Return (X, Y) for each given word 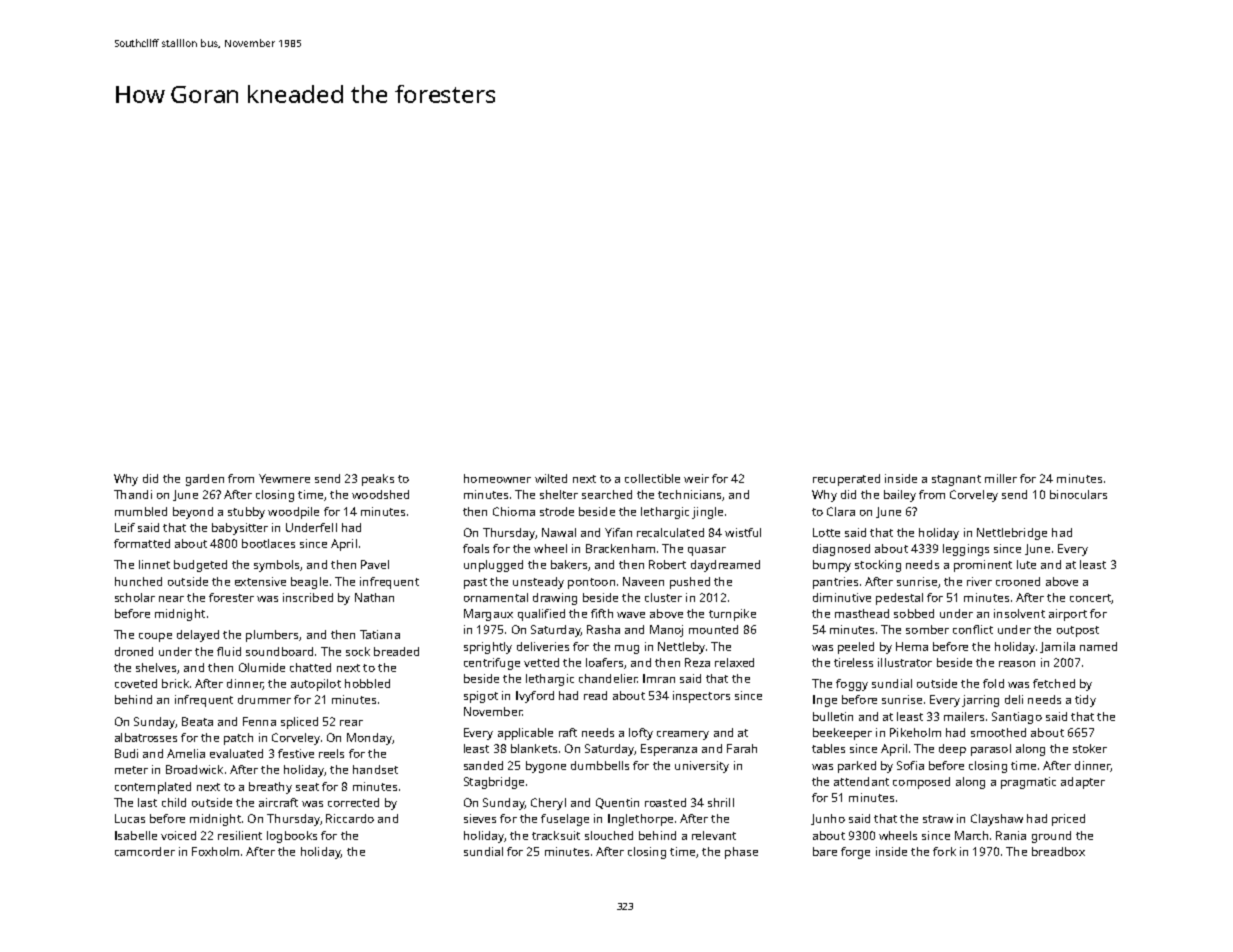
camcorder (145, 851)
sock (358, 651)
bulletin (833, 716)
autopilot (316, 685)
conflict (973, 629)
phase (741, 853)
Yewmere (284, 478)
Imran (659, 678)
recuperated (846, 480)
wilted (551, 478)
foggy (852, 685)
